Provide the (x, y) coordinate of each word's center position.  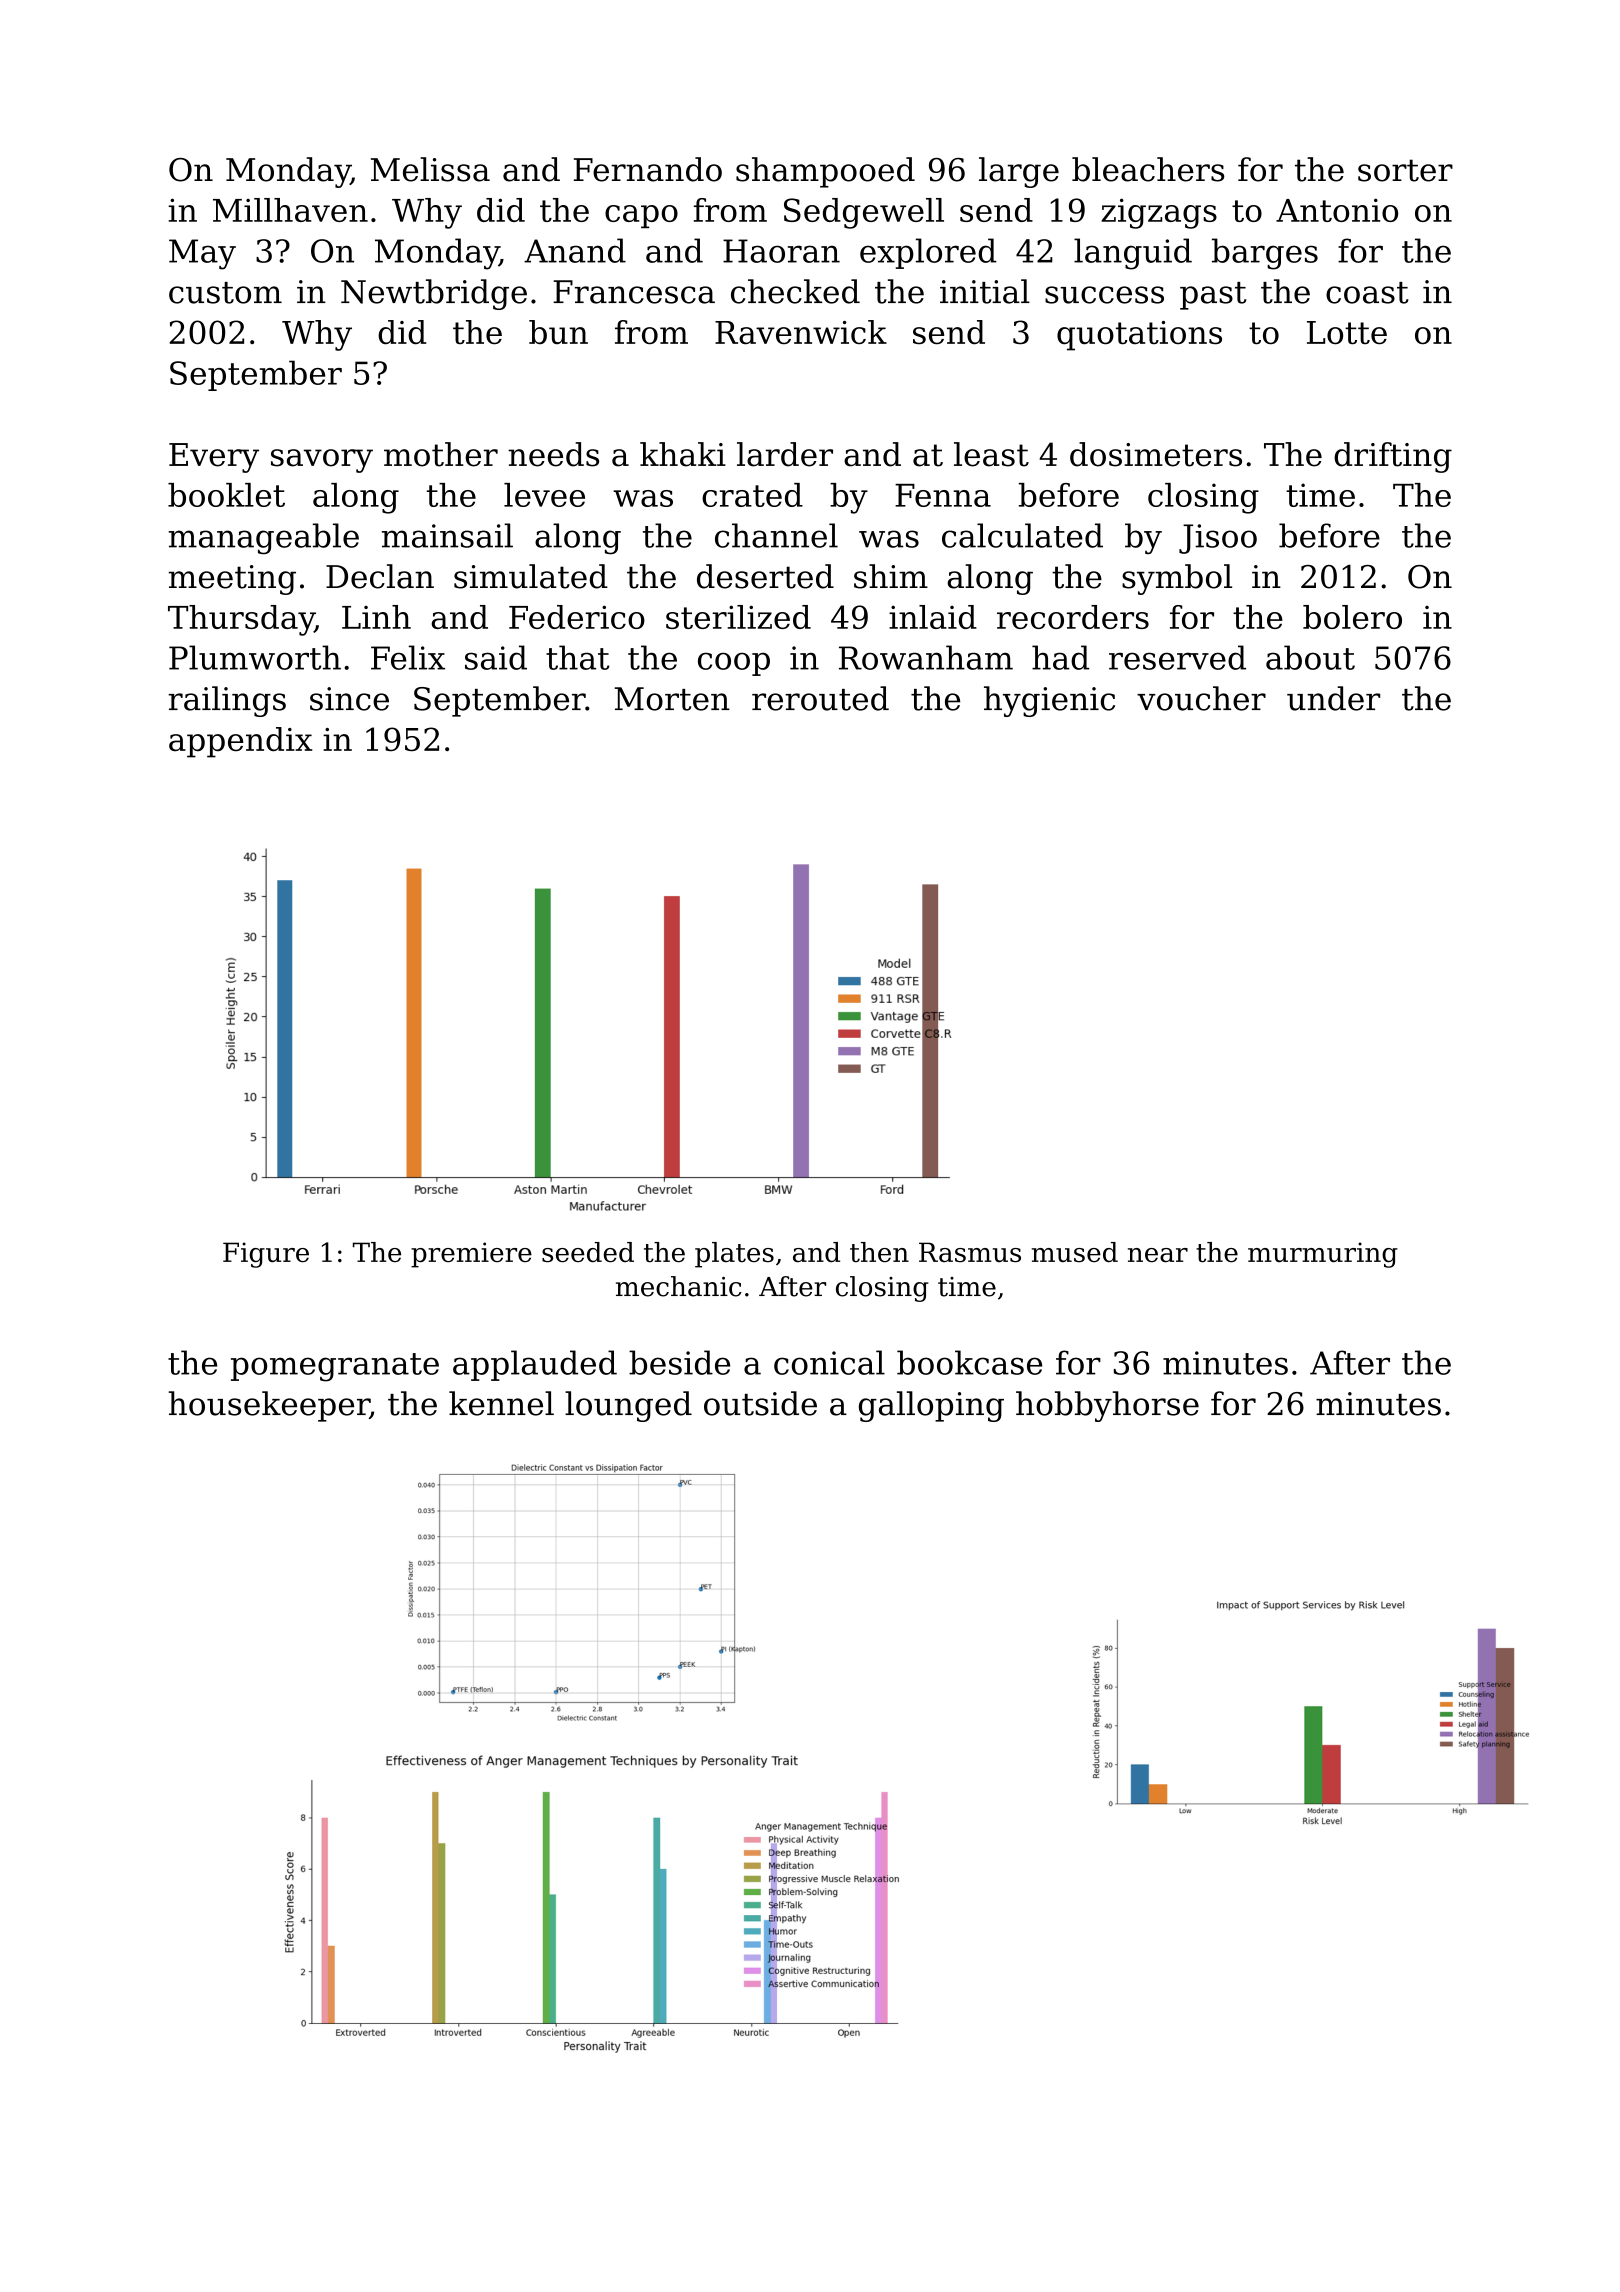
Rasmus (970, 1252)
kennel (501, 1403)
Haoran (781, 251)
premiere (471, 1255)
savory (322, 461)
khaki (683, 454)
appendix (240, 742)
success (1104, 295)
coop (734, 664)
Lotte (1347, 332)
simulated (531, 576)
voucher (1201, 698)
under (1333, 698)
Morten (672, 699)
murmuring (1323, 1255)
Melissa (430, 169)
